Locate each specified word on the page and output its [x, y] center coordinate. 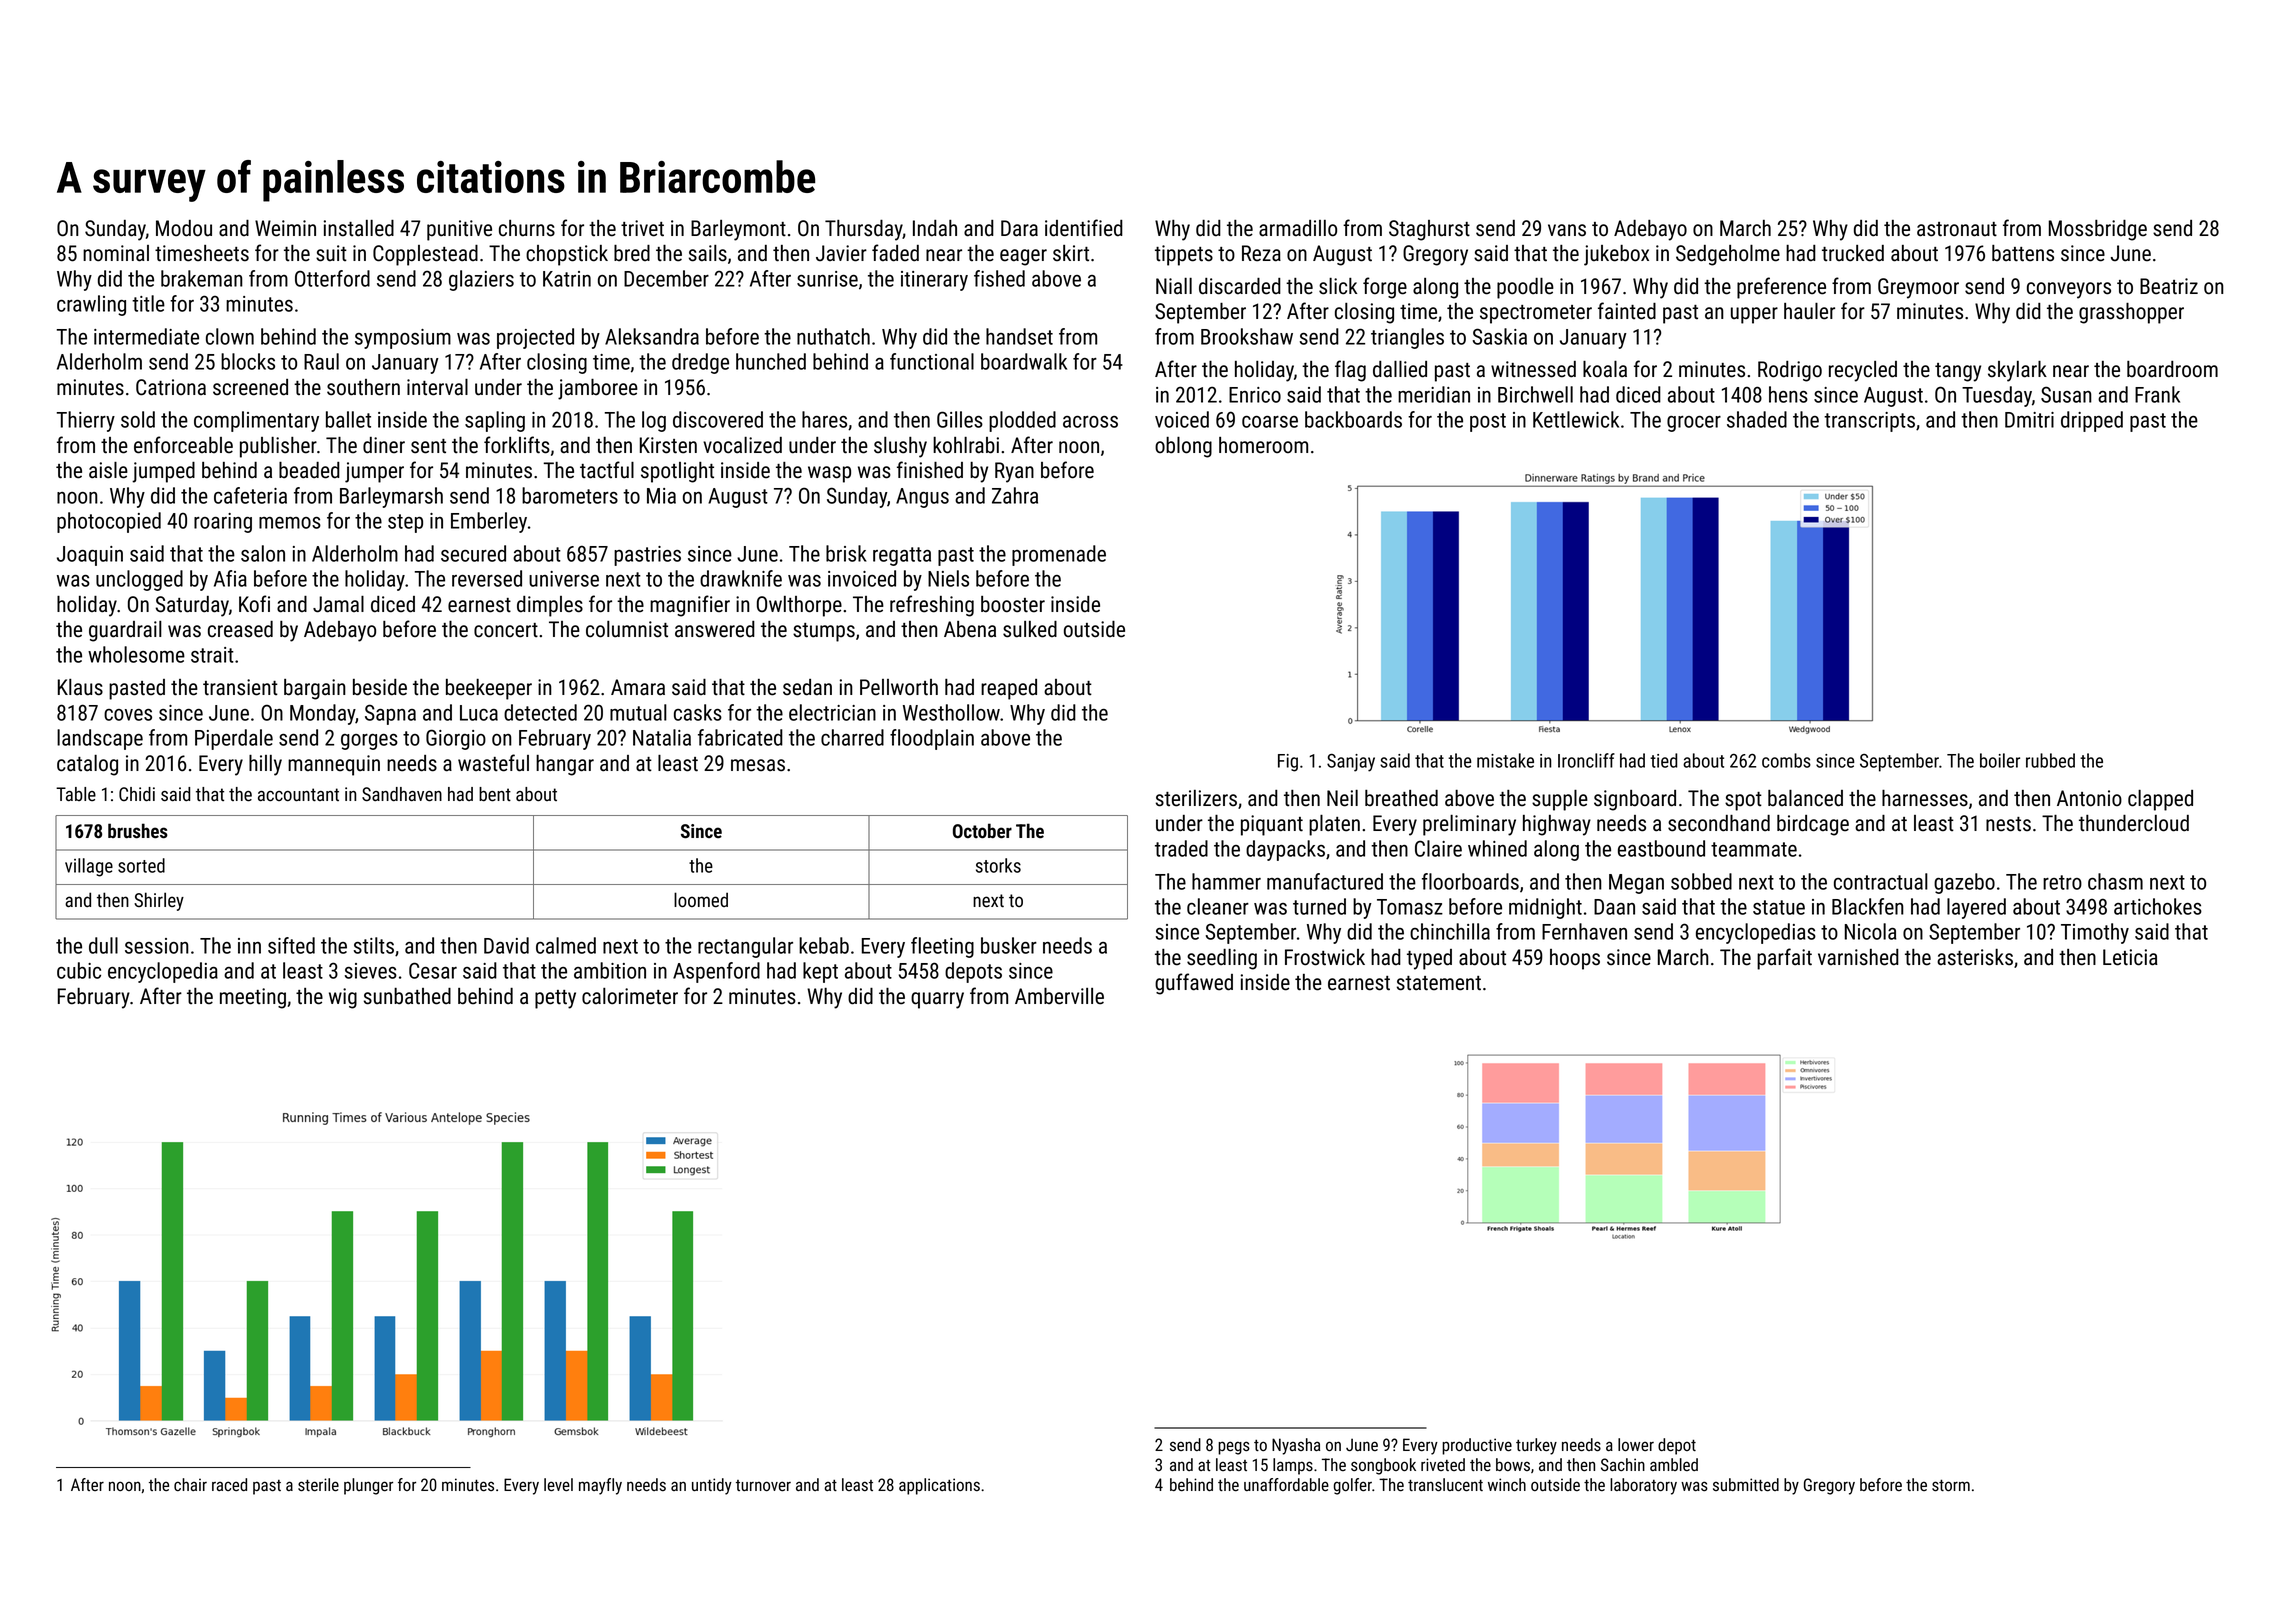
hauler [1809, 311]
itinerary [934, 281]
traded [1181, 848]
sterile [318, 1485]
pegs [1234, 1448]
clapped [2160, 800]
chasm [2115, 881]
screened [250, 387]
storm [1951, 1486]
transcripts [1869, 422]
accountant [298, 795]
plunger [368, 1486]
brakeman [202, 278]
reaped [1009, 689]
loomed [701, 900]
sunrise [827, 279]
